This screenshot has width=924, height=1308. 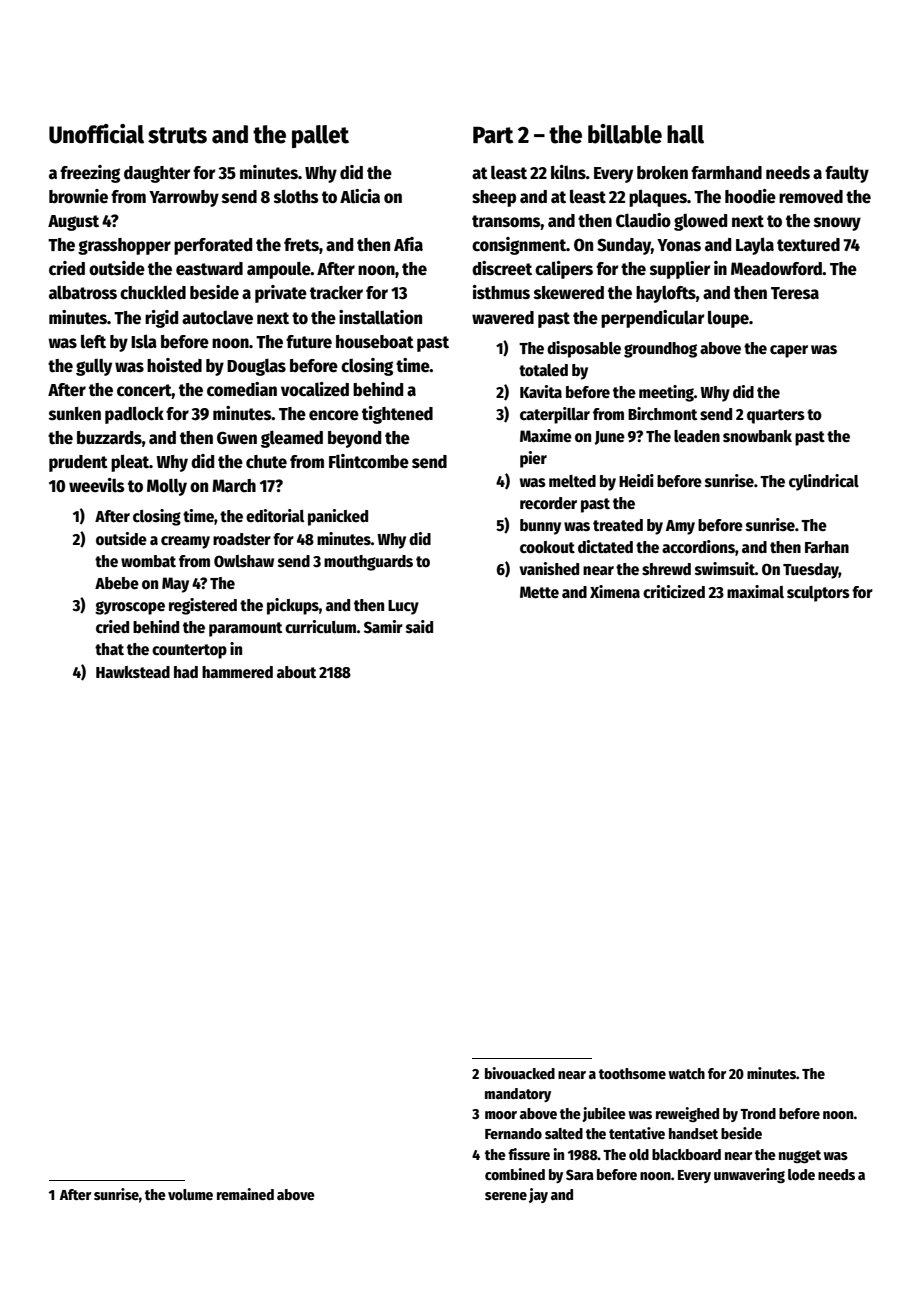 What do you see at coordinates (520, 1073) in the screenshot?
I see `bivouacked` at bounding box center [520, 1073].
